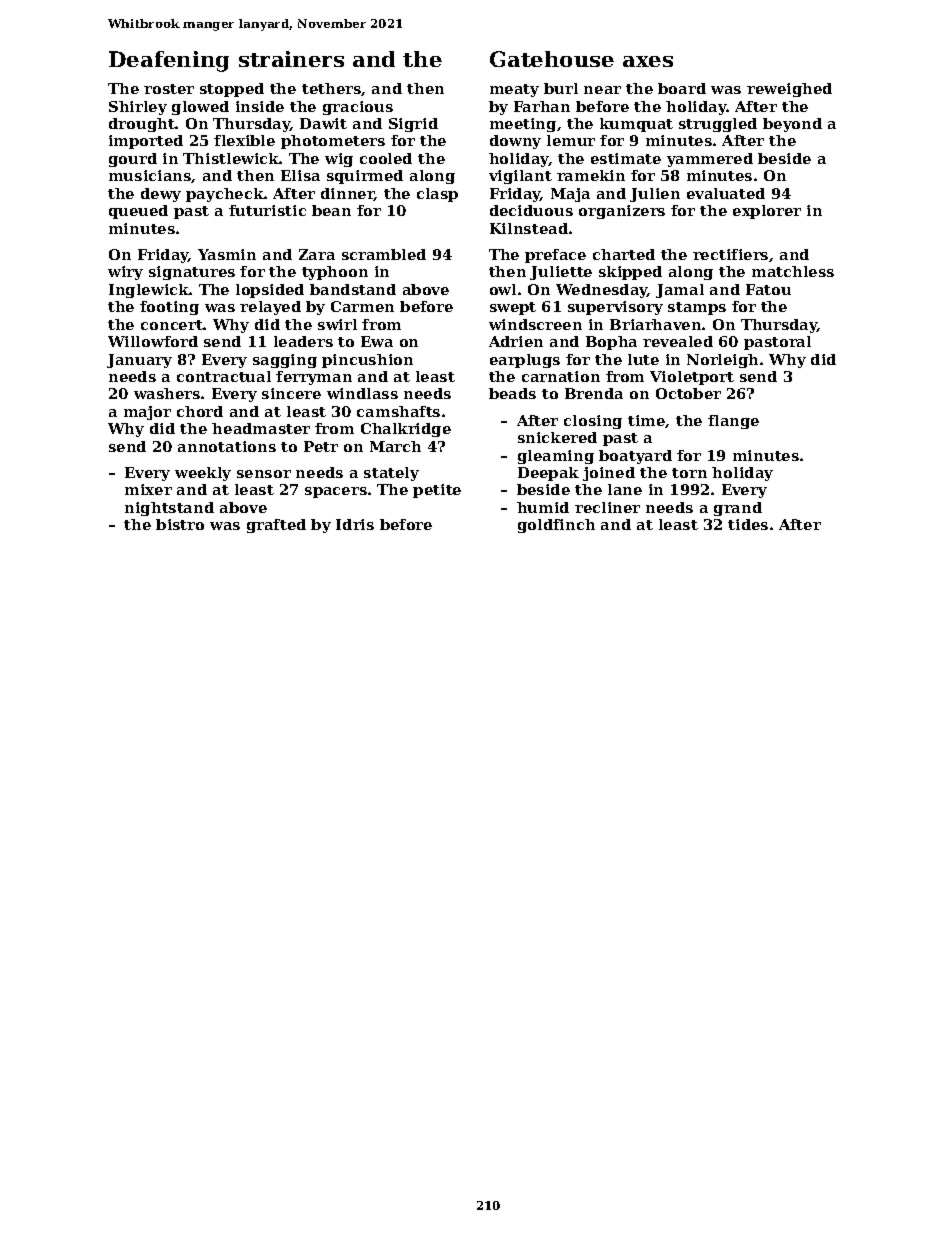  Describe the element at coordinates (529, 228) in the image. I see `Kilnstead` at that location.
